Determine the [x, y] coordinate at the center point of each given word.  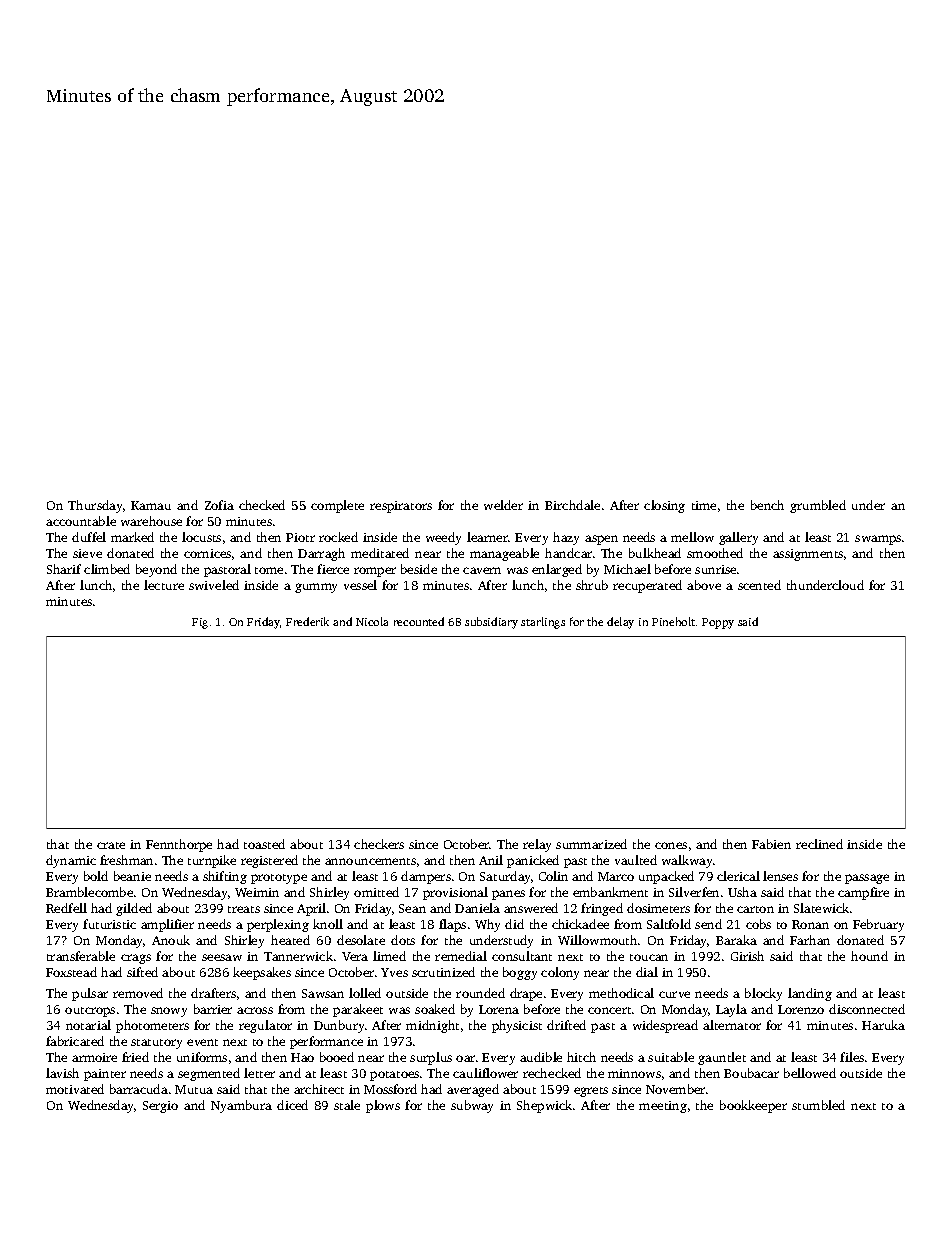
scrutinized [443, 972]
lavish [62, 1073]
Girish [747, 956]
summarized [591, 844]
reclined [819, 844]
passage [867, 879]
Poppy [718, 623]
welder [503, 505]
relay [537, 845]
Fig [200, 623]
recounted [419, 621]
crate [111, 845]
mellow [692, 537]
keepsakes [262, 973]
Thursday [95, 506]
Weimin [257, 892]
